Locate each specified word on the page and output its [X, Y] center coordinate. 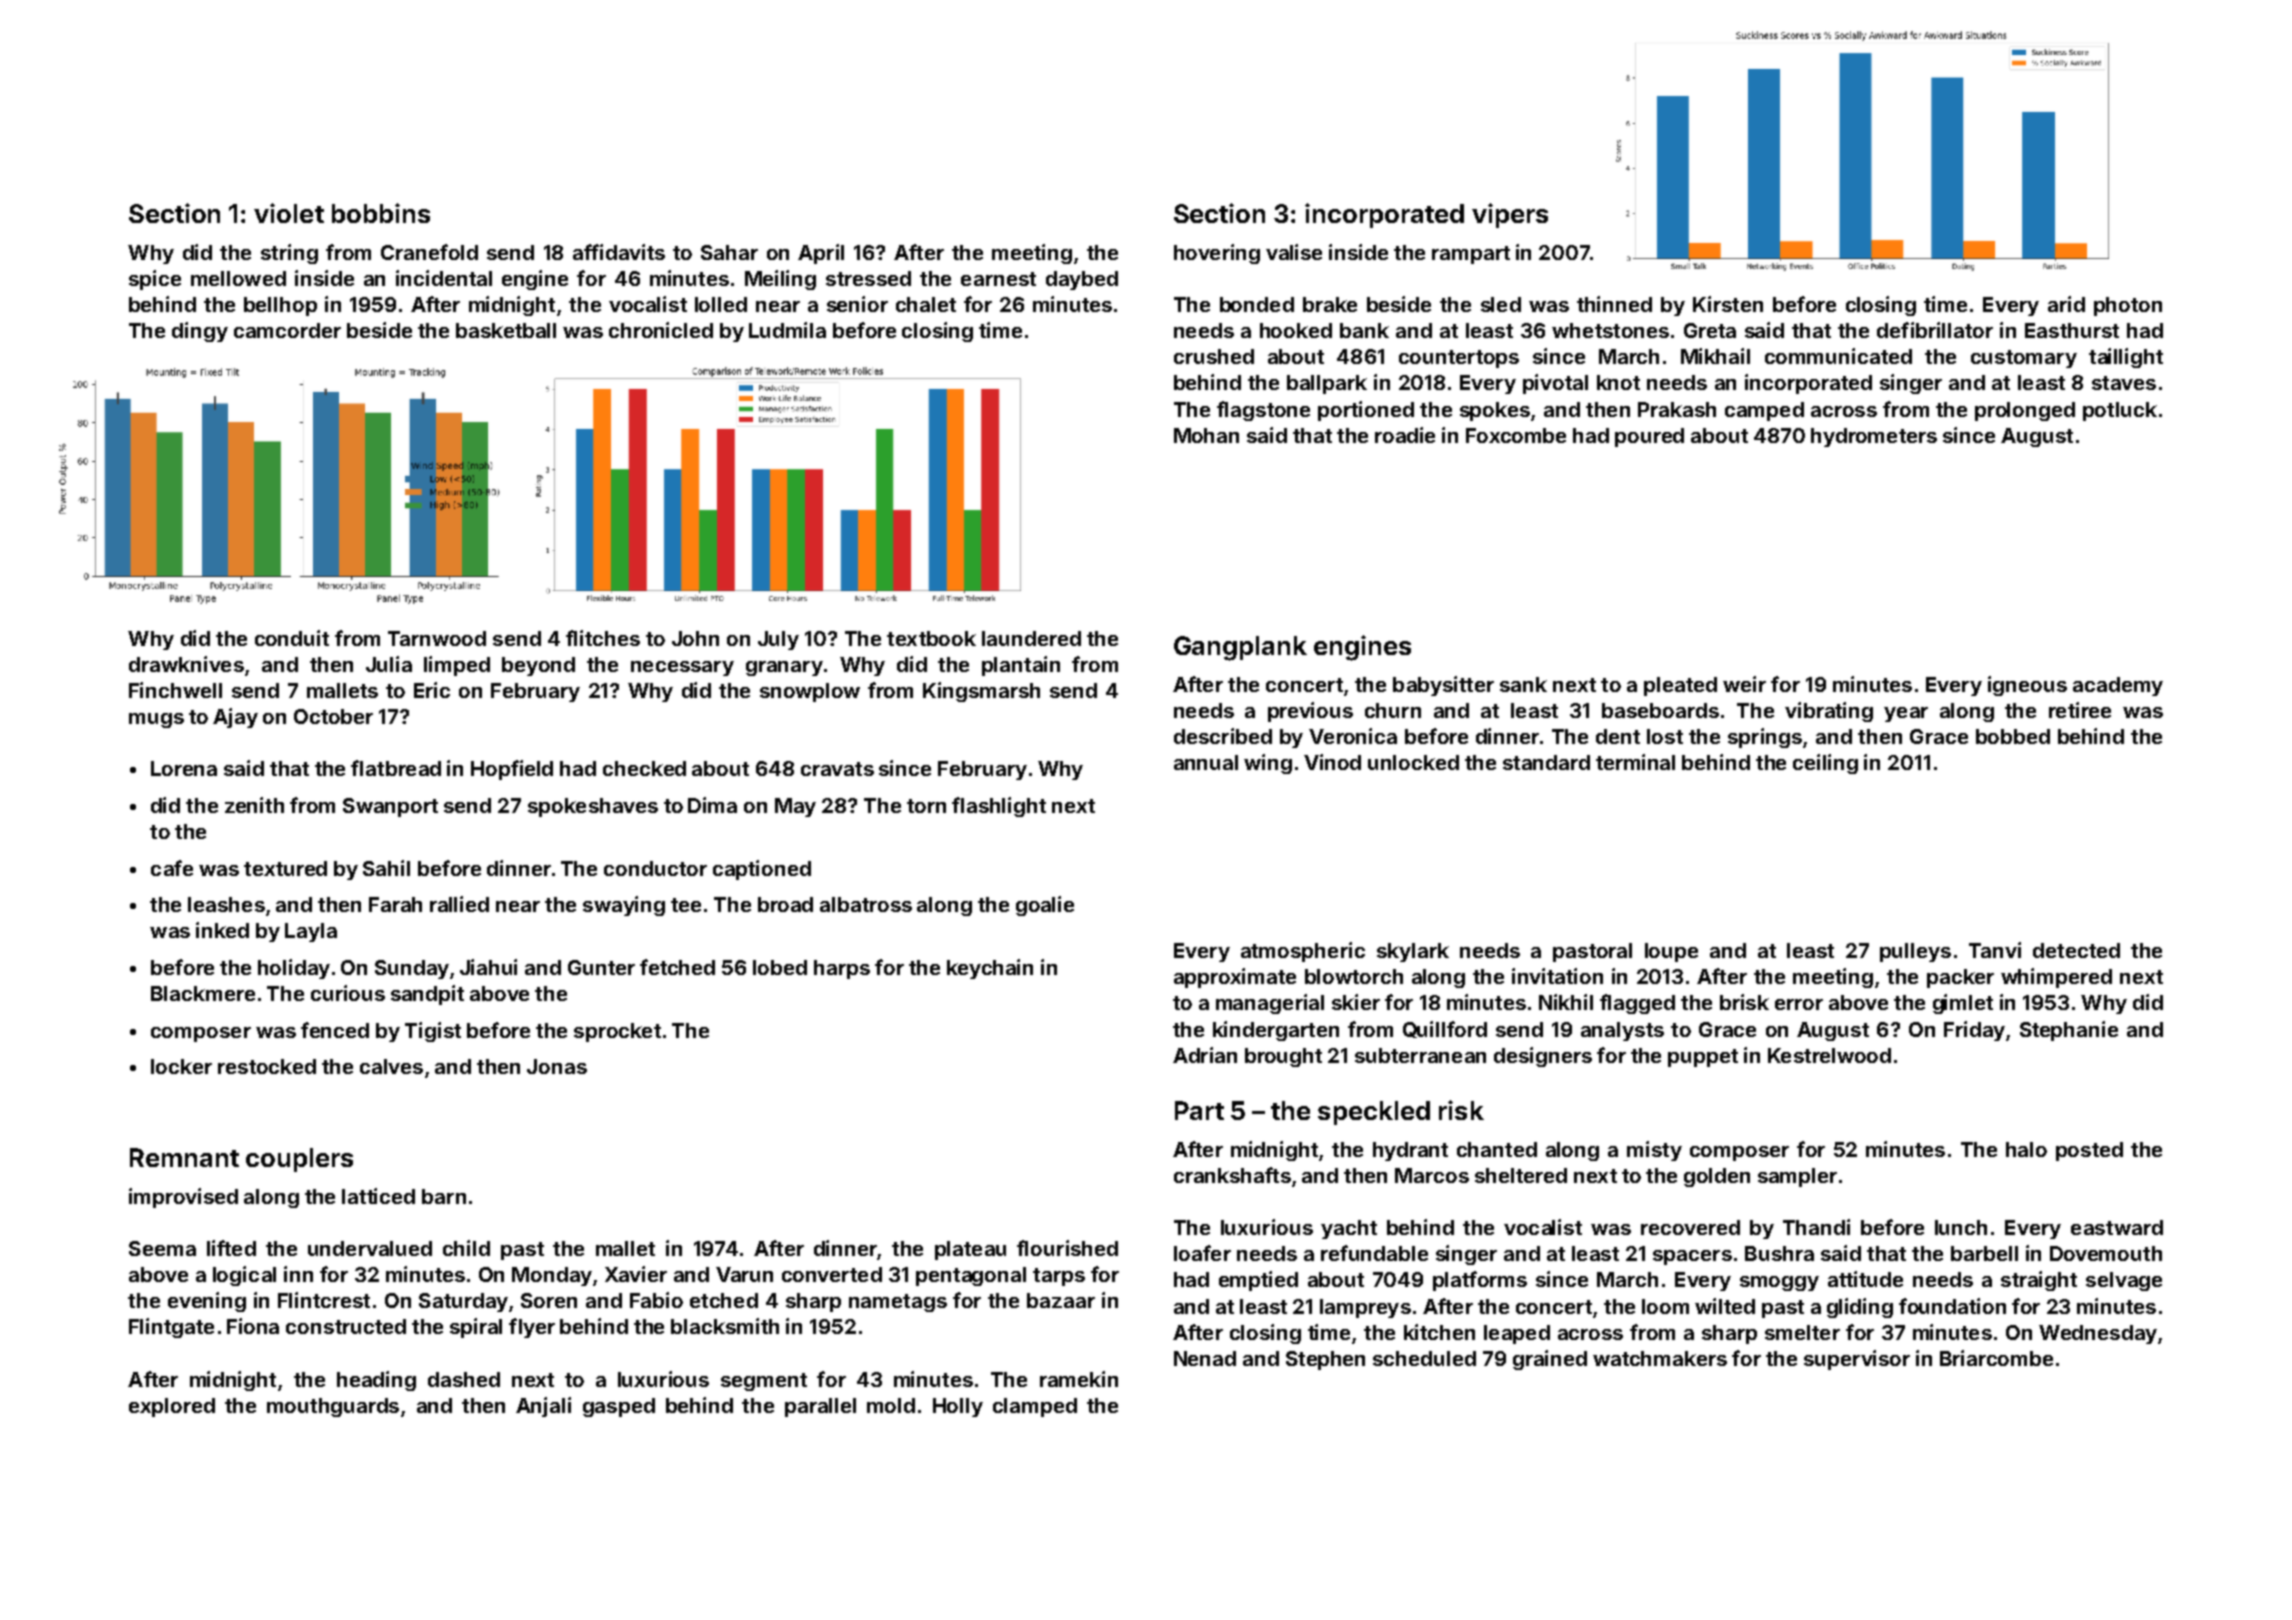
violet [289, 213]
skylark [1413, 952]
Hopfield [512, 770]
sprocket [617, 1032]
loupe [1671, 952]
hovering [1217, 254]
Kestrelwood [1829, 1055]
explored [172, 1407]
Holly [958, 1407]
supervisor [1857, 1360]
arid [2066, 304]
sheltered [1521, 1175]
